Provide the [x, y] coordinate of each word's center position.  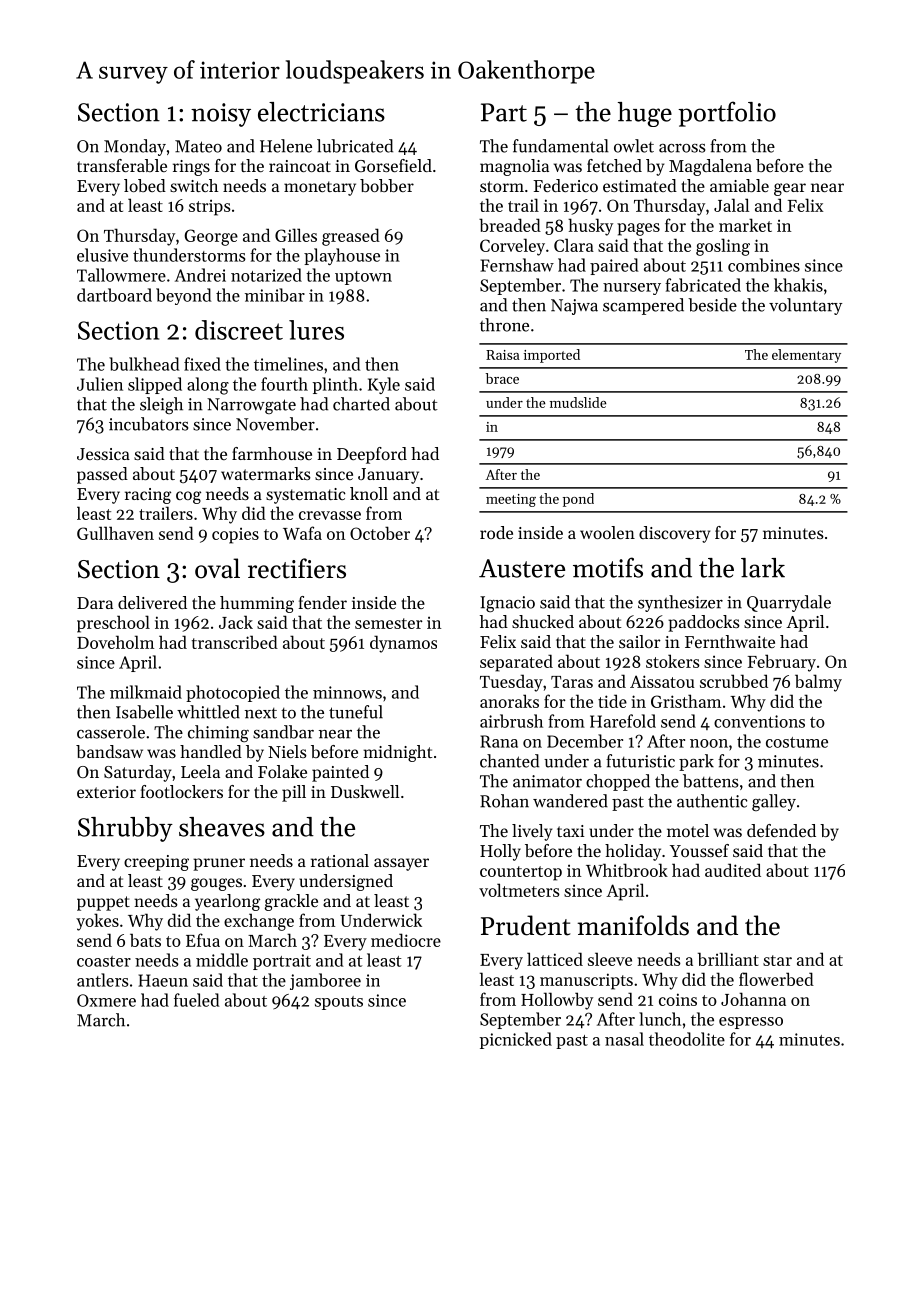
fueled [196, 1000]
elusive [102, 255]
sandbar [283, 732]
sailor [640, 641]
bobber [387, 185]
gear [790, 189]
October [380, 533]
